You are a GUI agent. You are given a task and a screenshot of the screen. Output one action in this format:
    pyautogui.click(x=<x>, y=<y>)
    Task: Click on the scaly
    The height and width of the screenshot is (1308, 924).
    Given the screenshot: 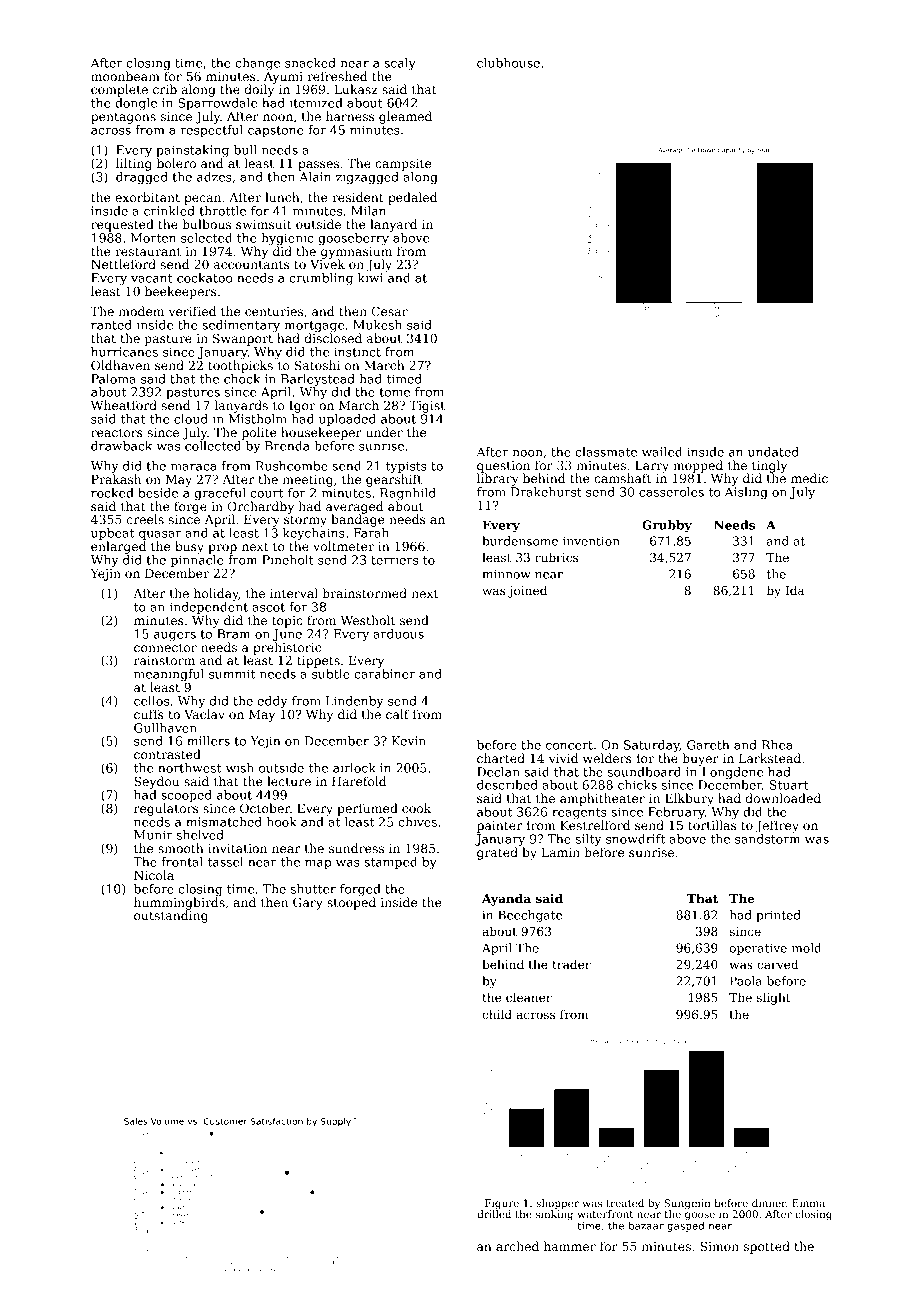 What is the action you would take?
    pyautogui.click(x=400, y=64)
